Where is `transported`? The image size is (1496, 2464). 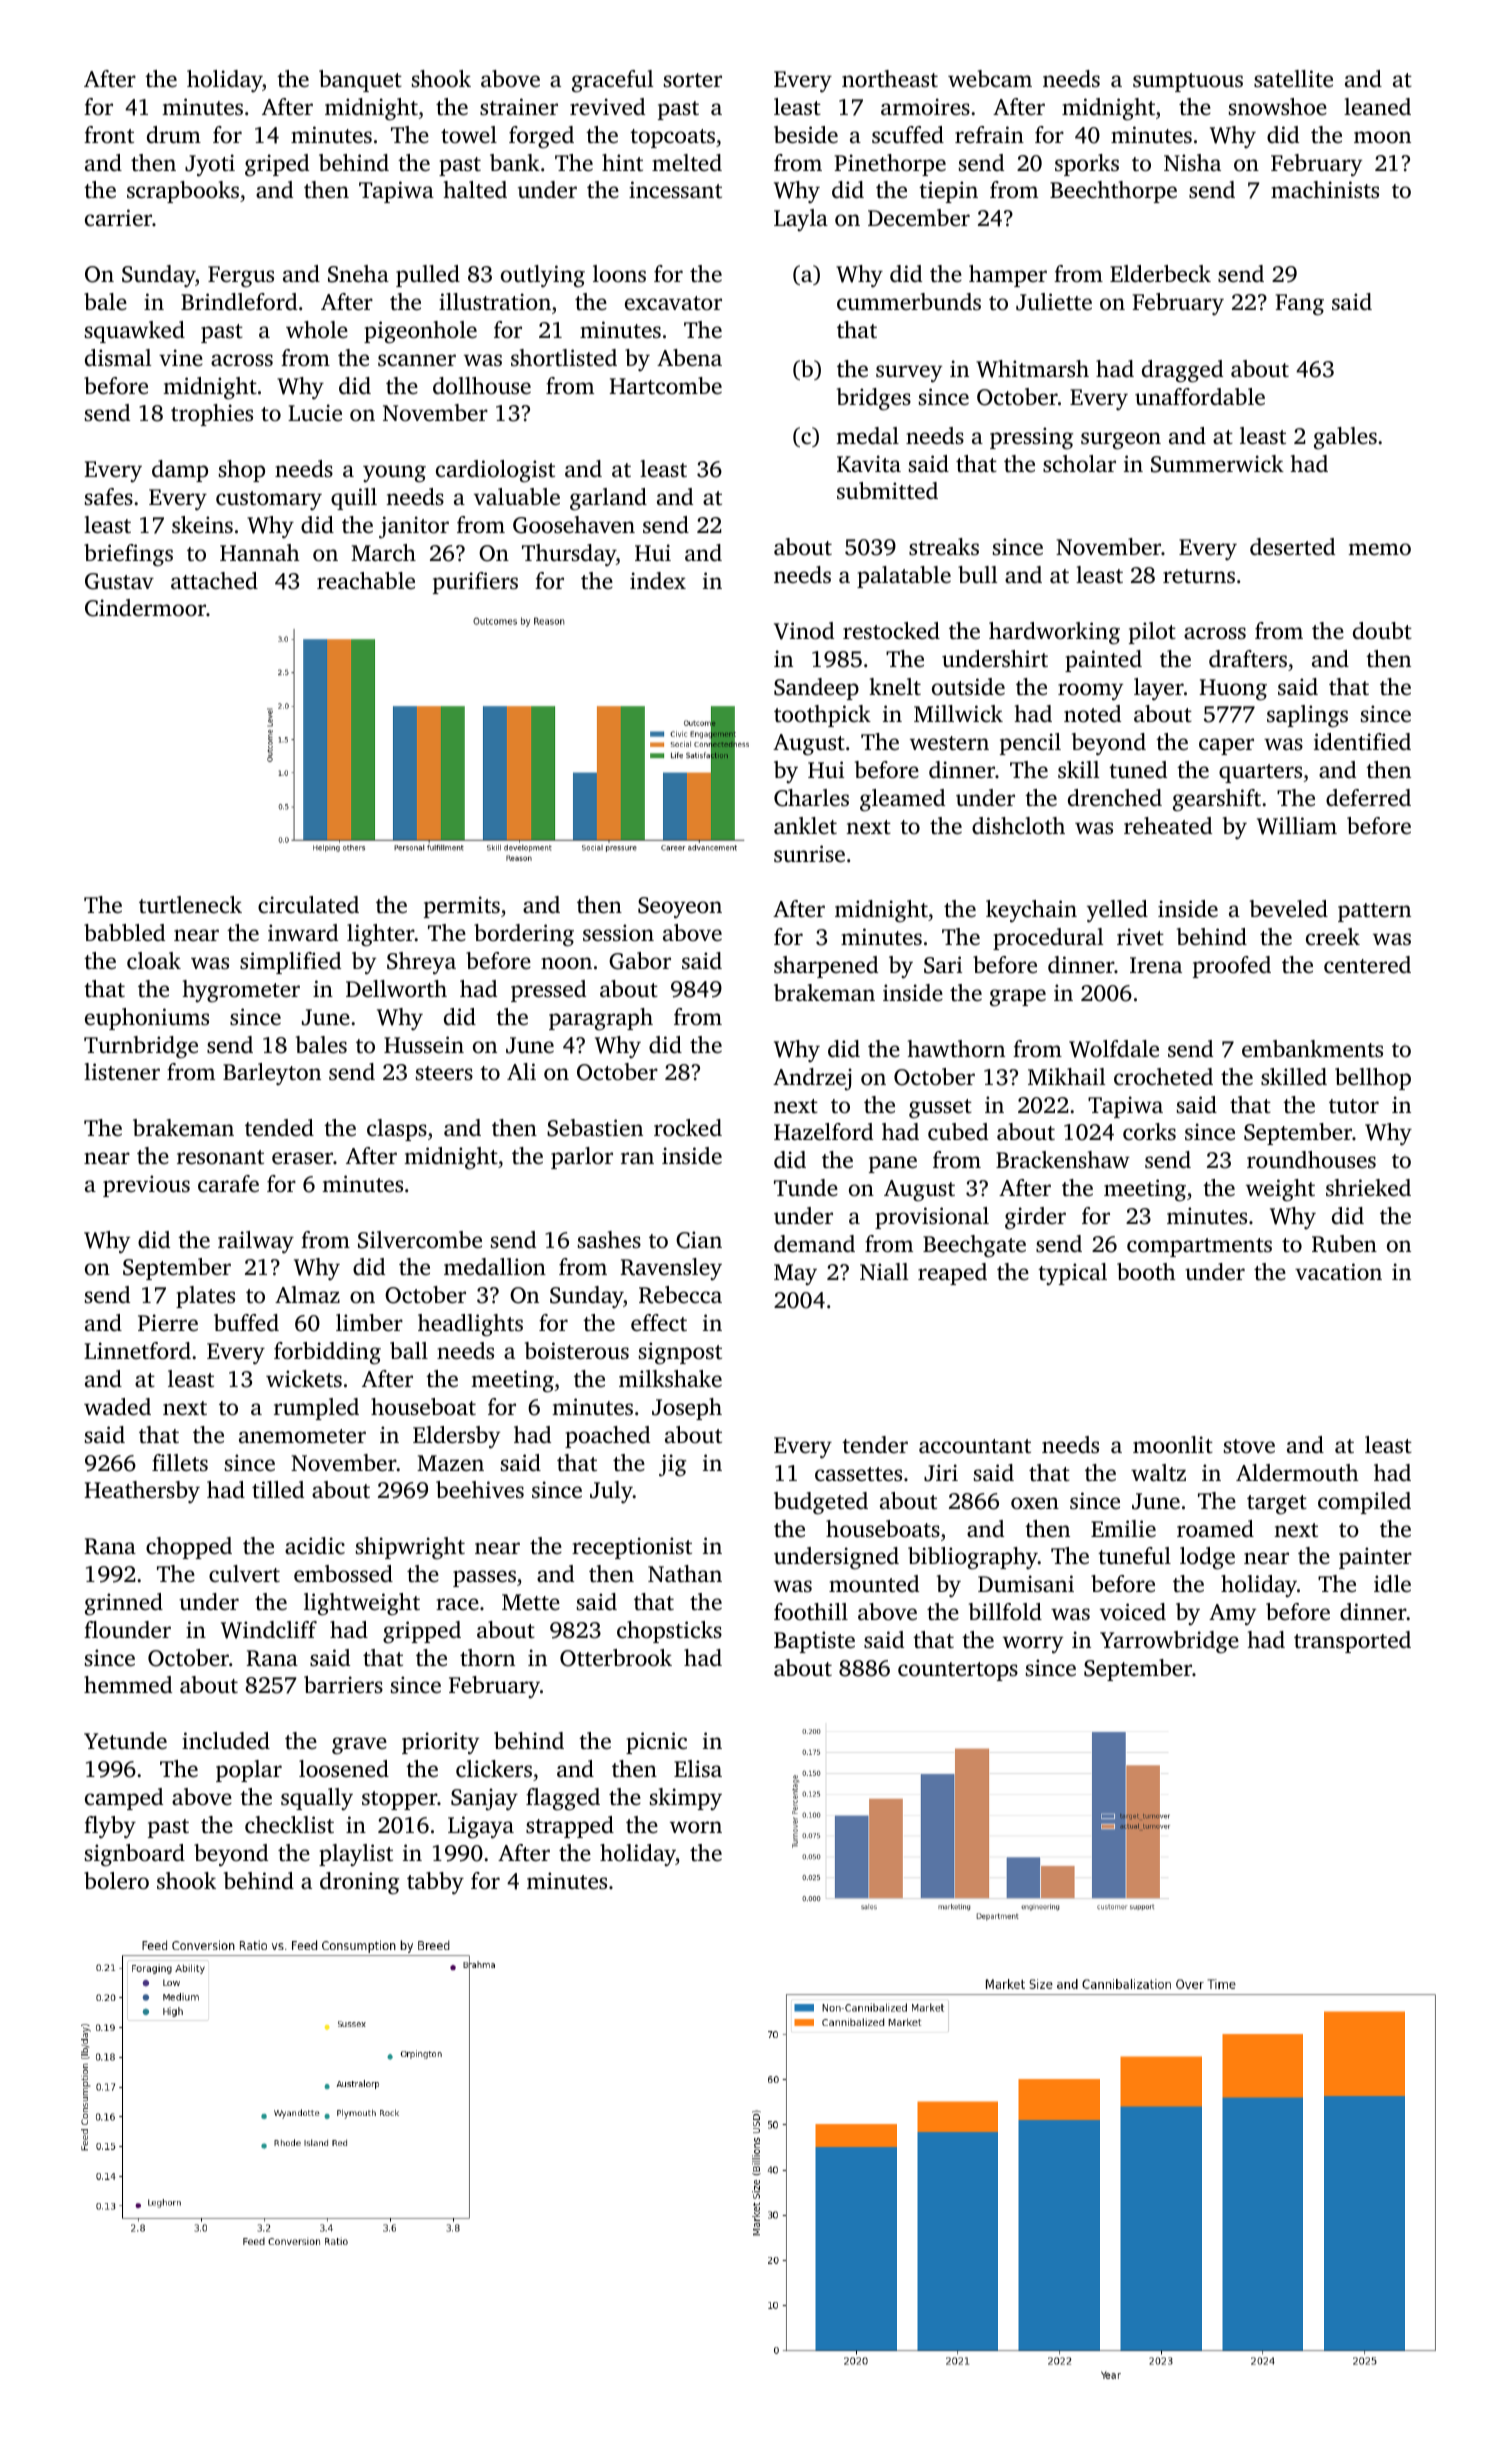
transported is located at coordinates (1352, 1642).
